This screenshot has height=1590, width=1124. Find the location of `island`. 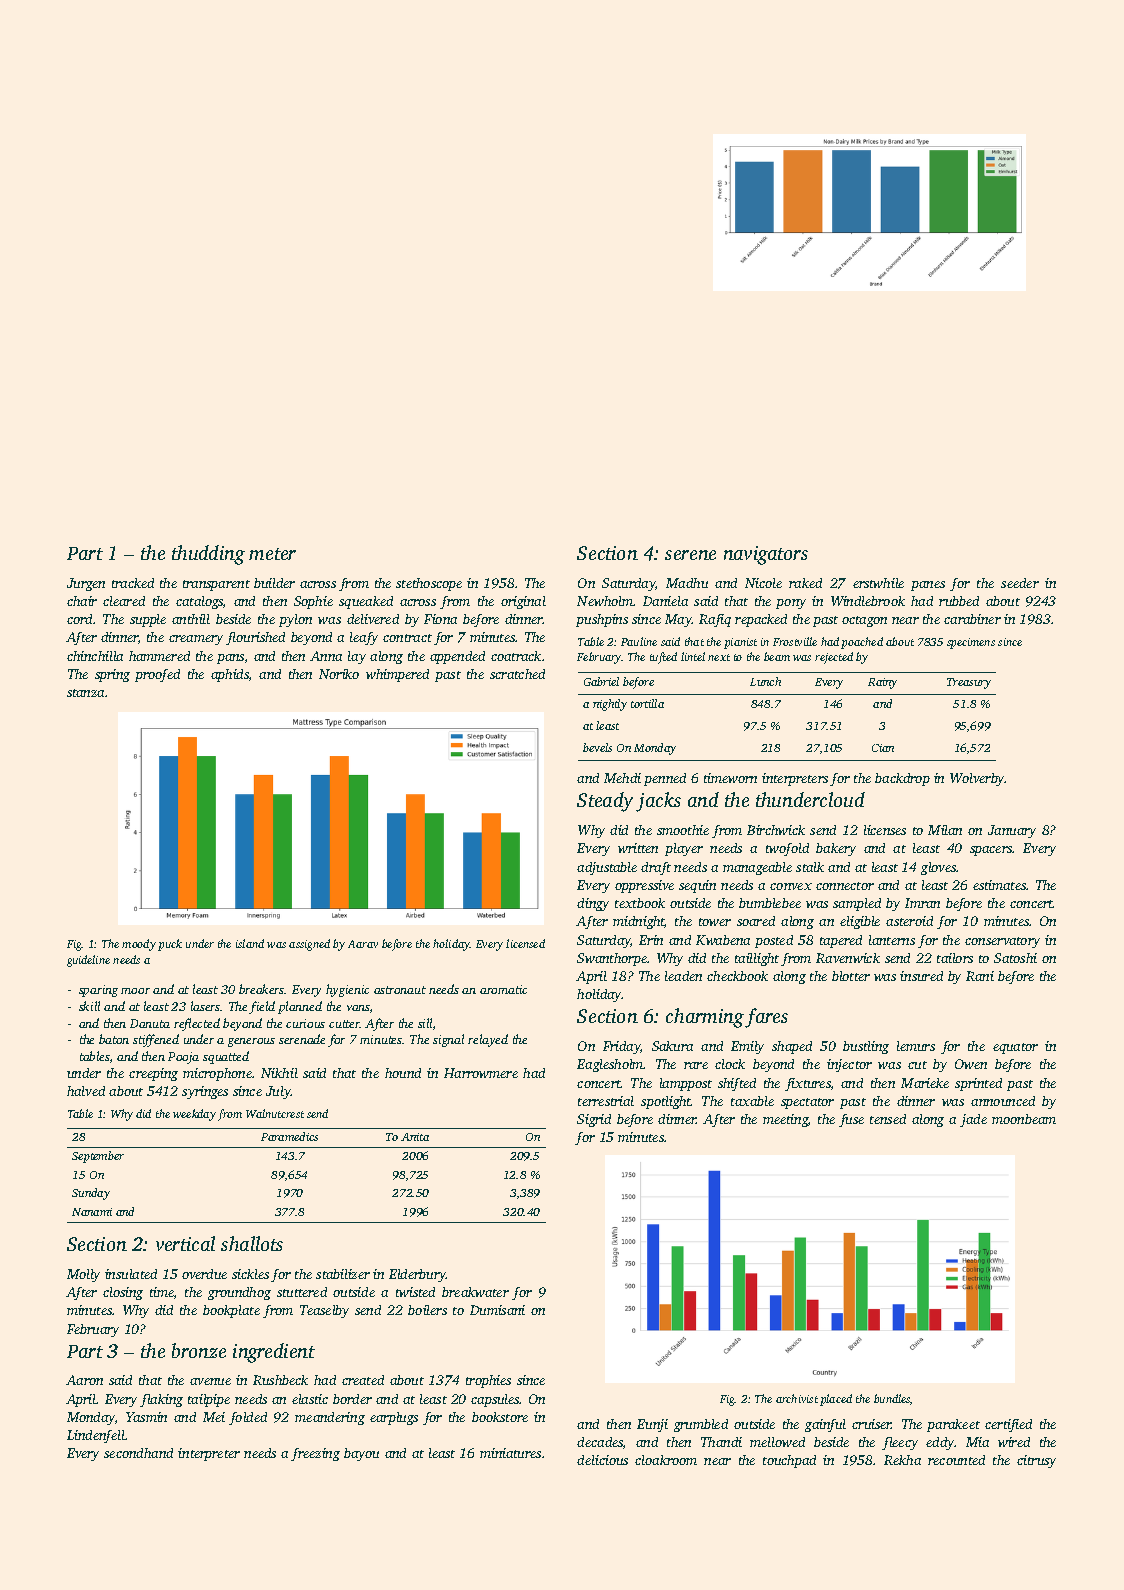

island is located at coordinates (250, 943).
